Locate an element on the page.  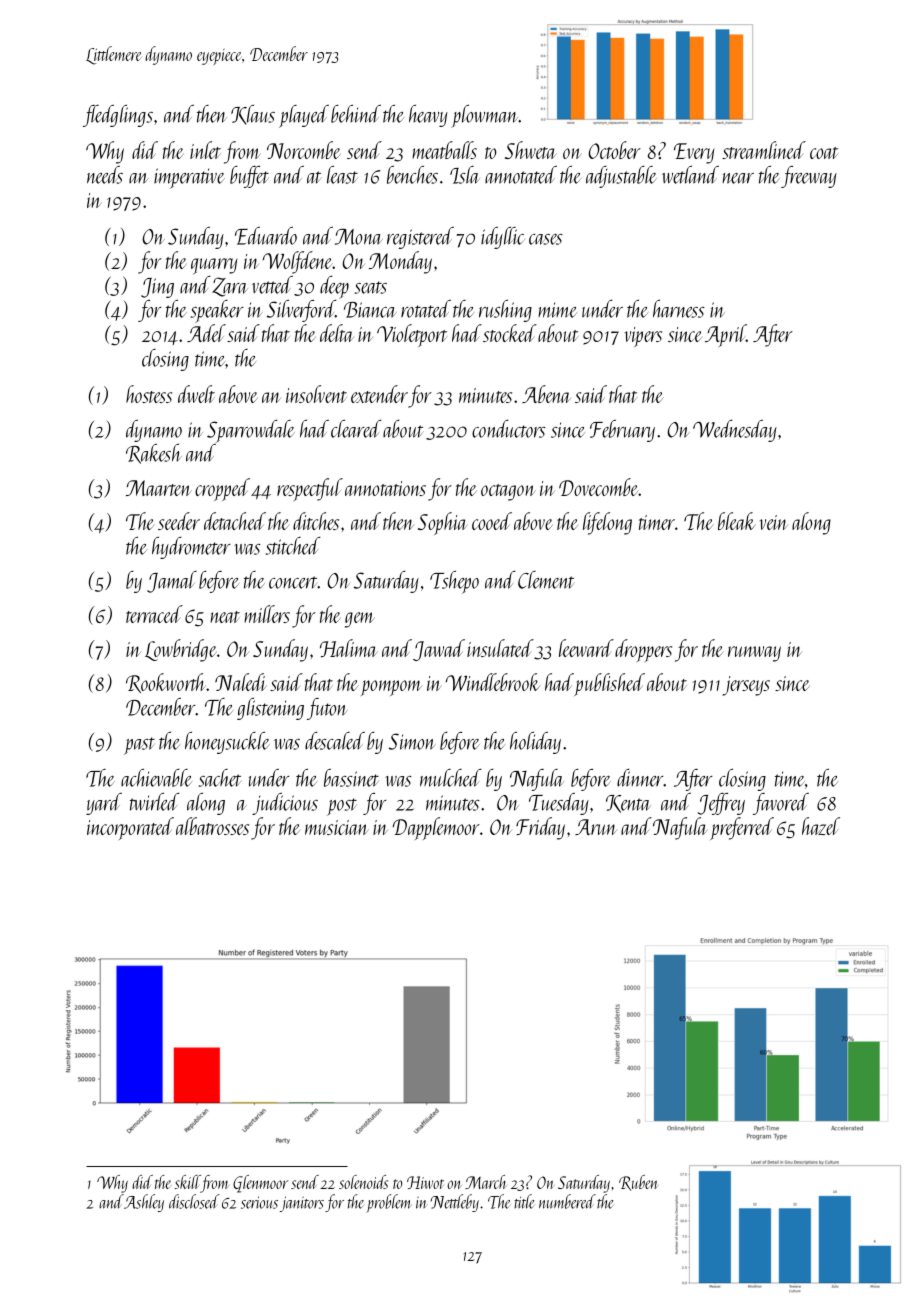
musician is located at coordinates (337, 827).
